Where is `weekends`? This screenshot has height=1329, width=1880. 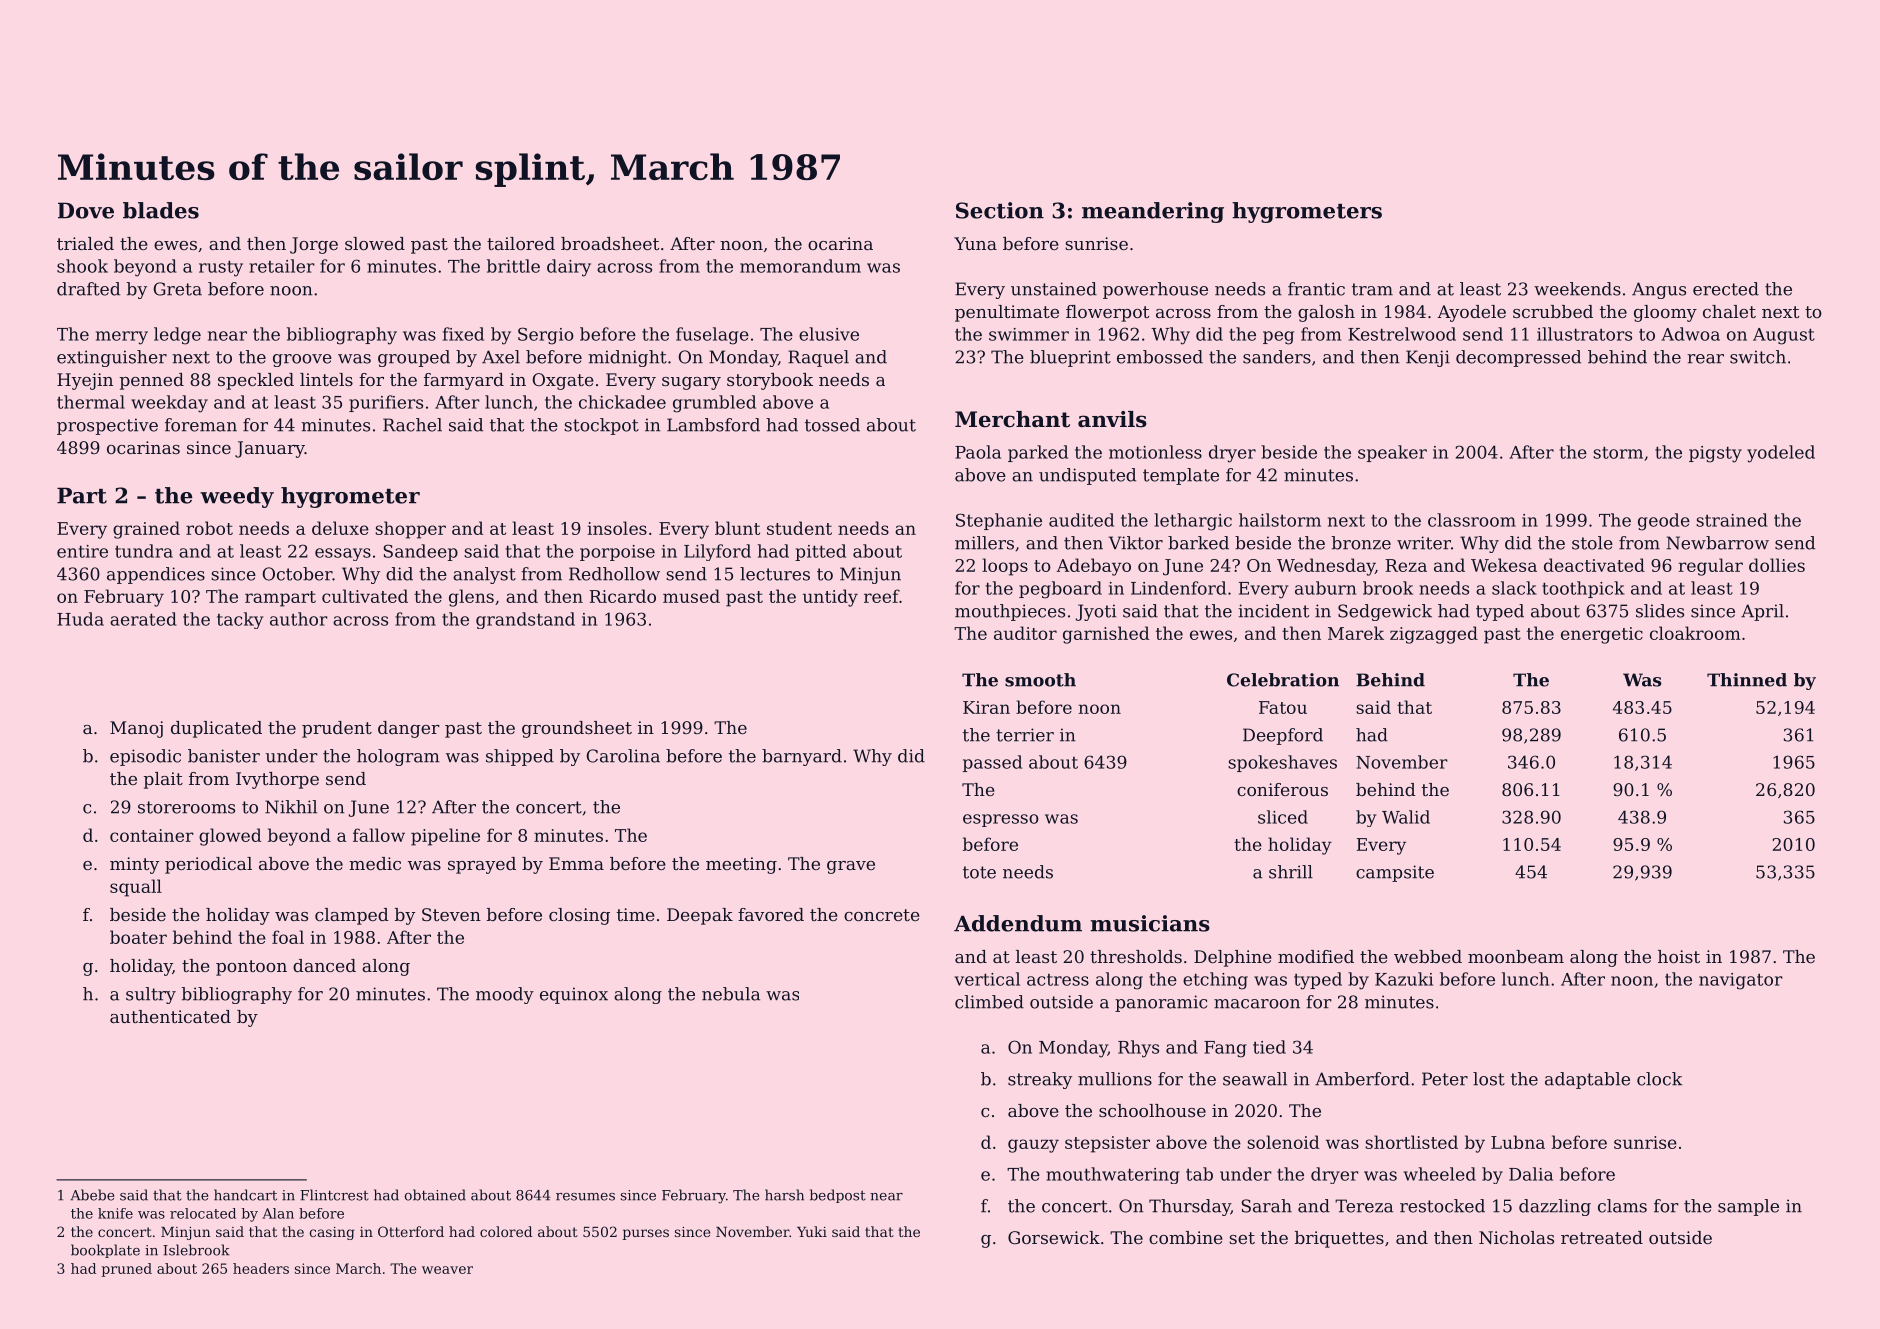
weekends is located at coordinates (1577, 289).
